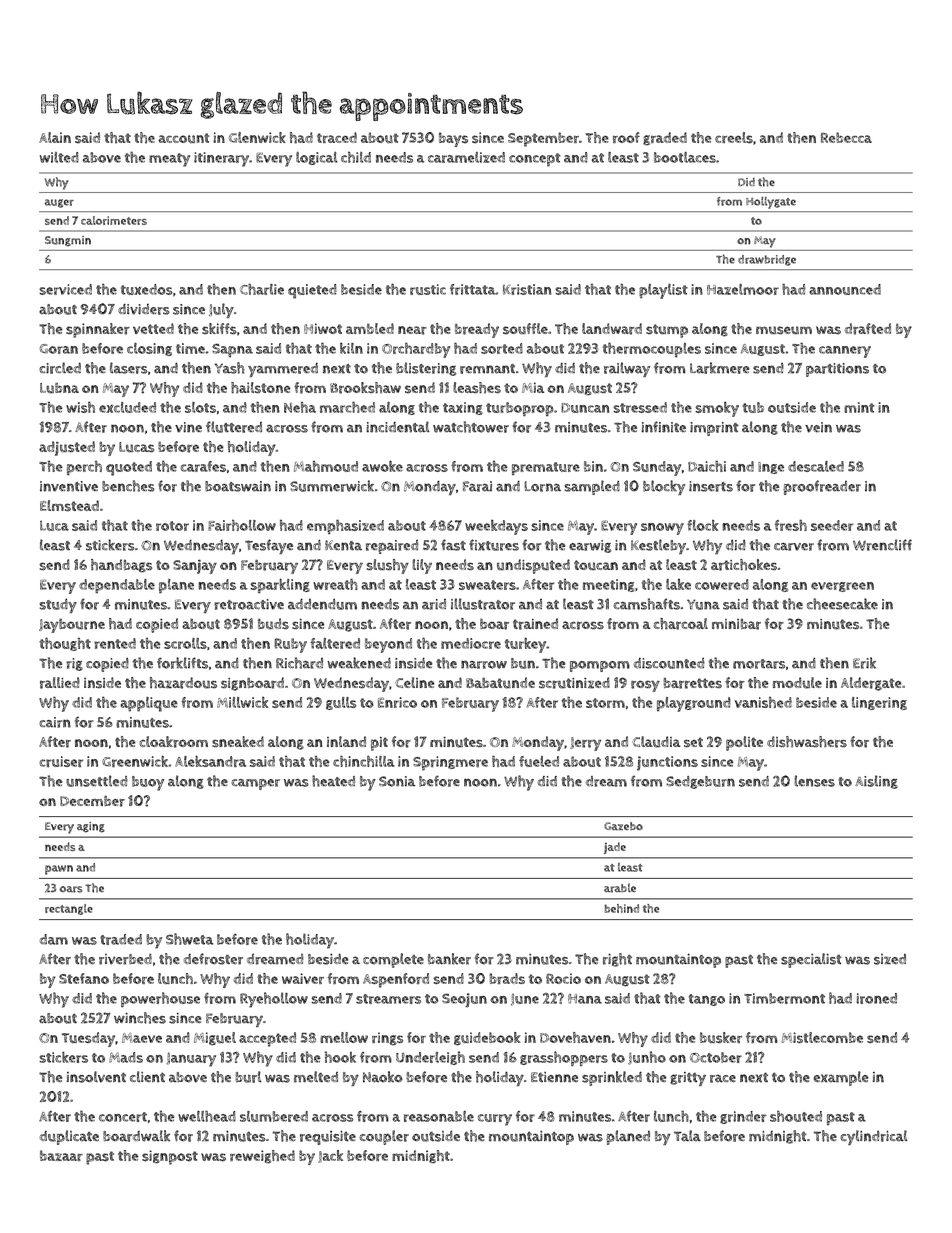  I want to click on Alain, so click(55, 137).
